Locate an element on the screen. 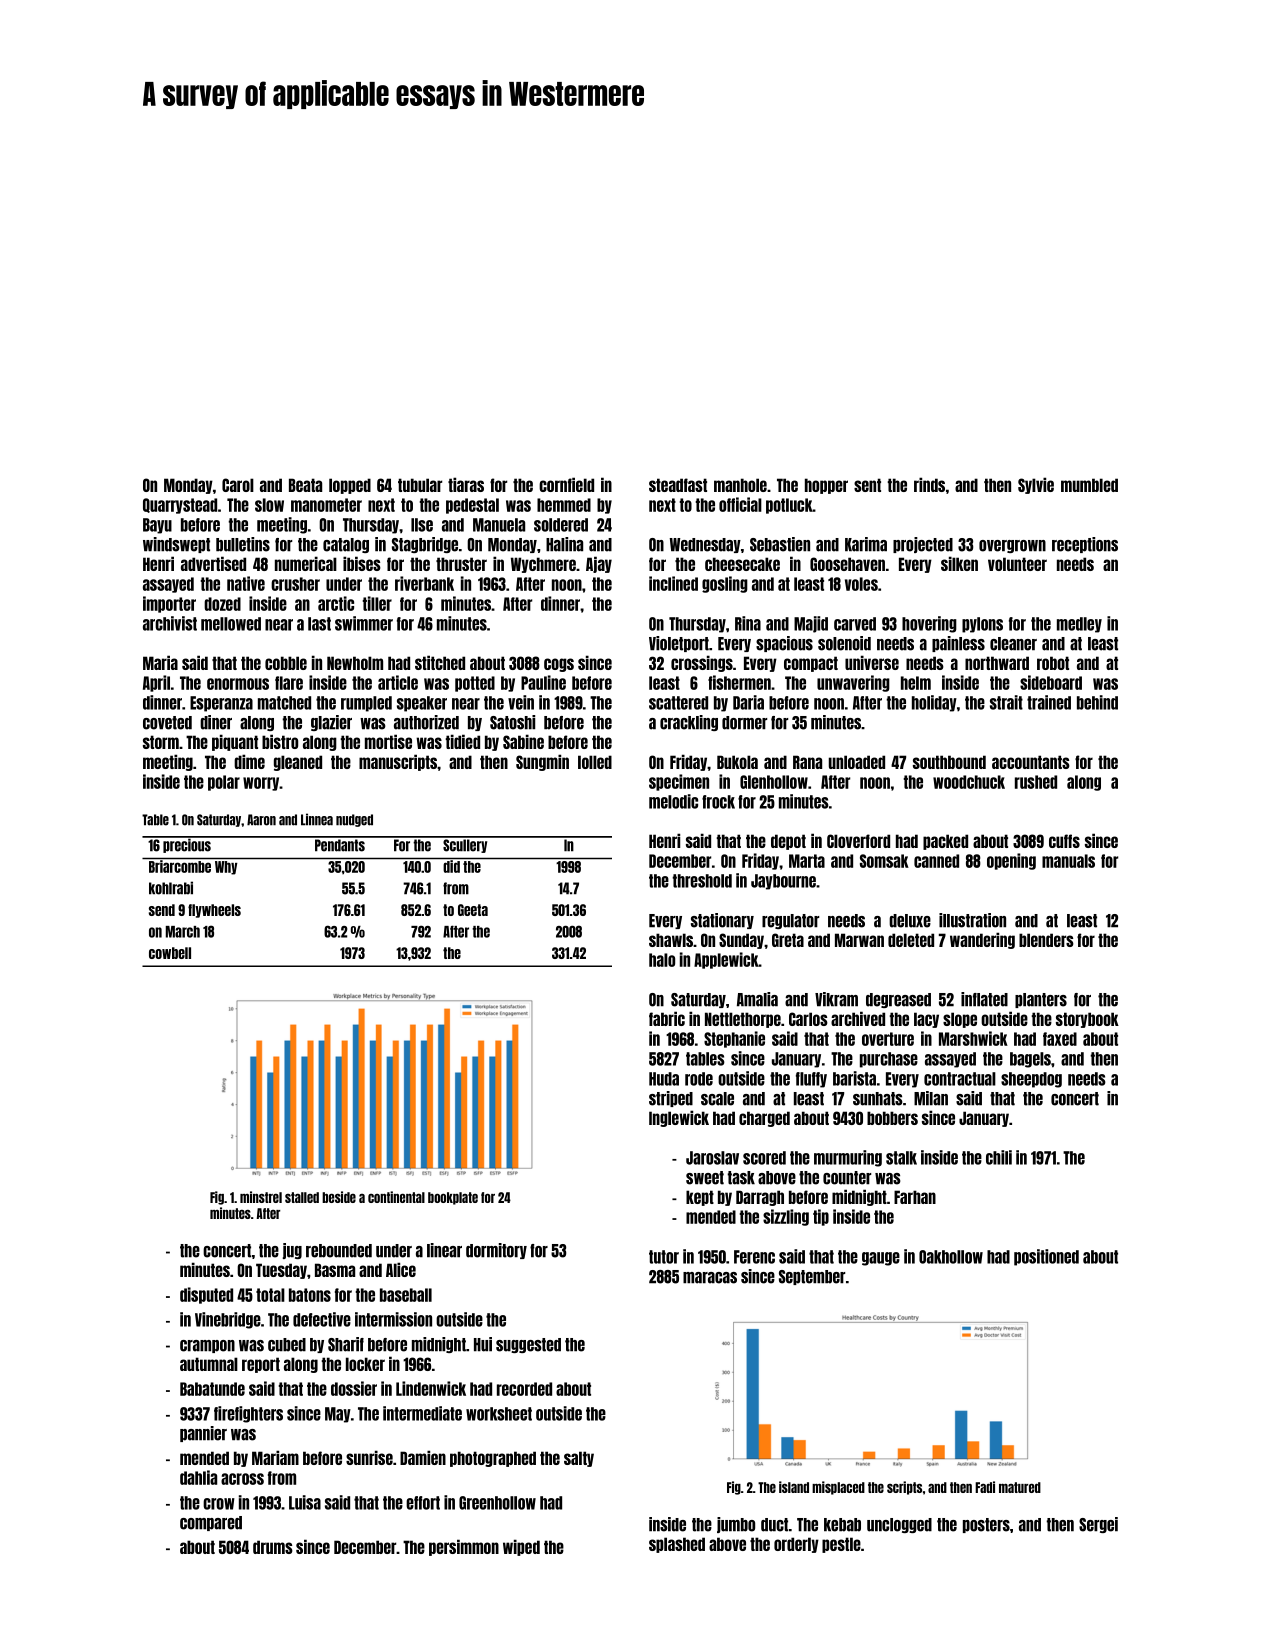 This screenshot has width=1261, height=1632. rebounded is located at coordinates (339, 1251).
